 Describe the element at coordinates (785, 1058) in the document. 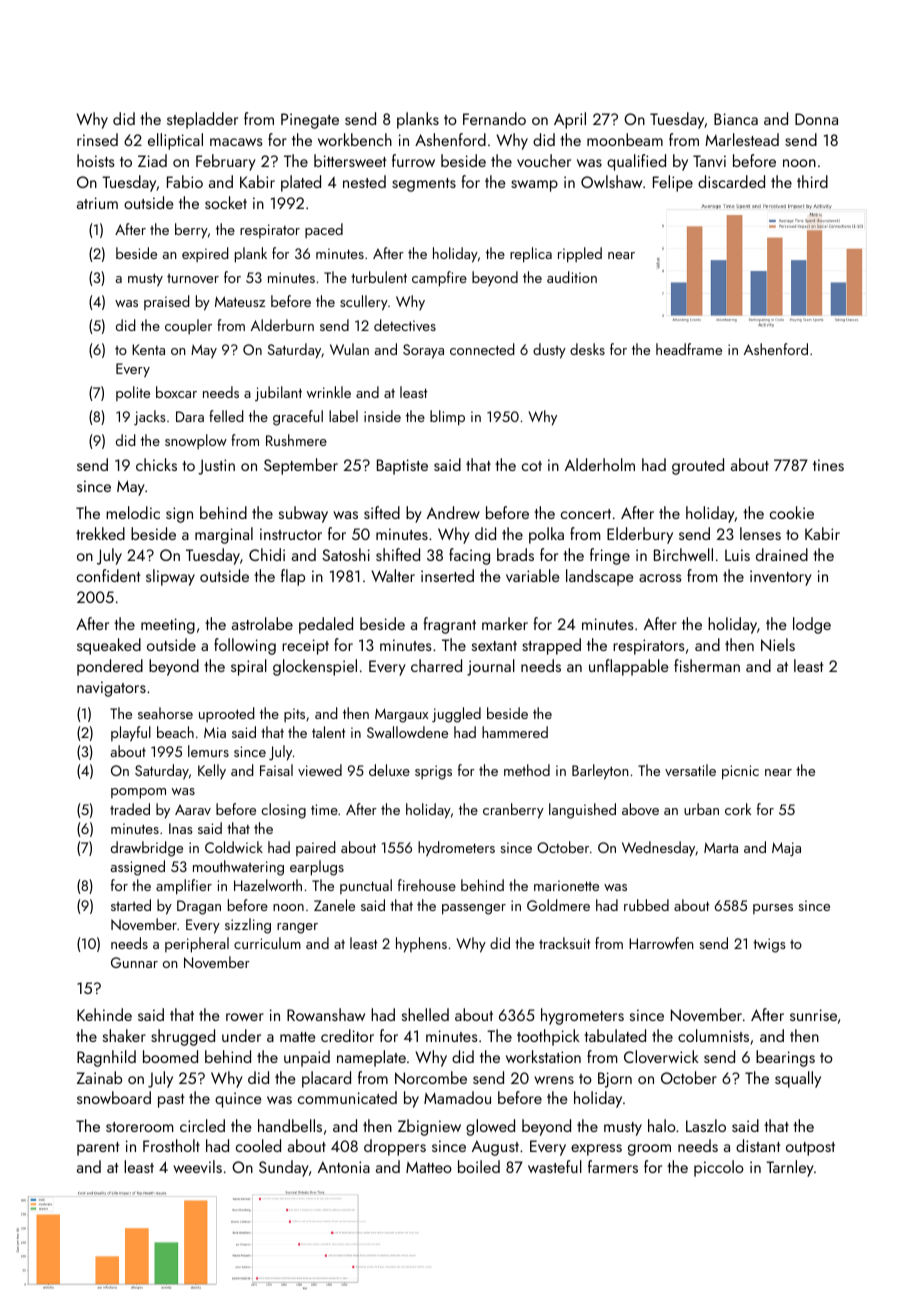

I see `bearings` at that location.
